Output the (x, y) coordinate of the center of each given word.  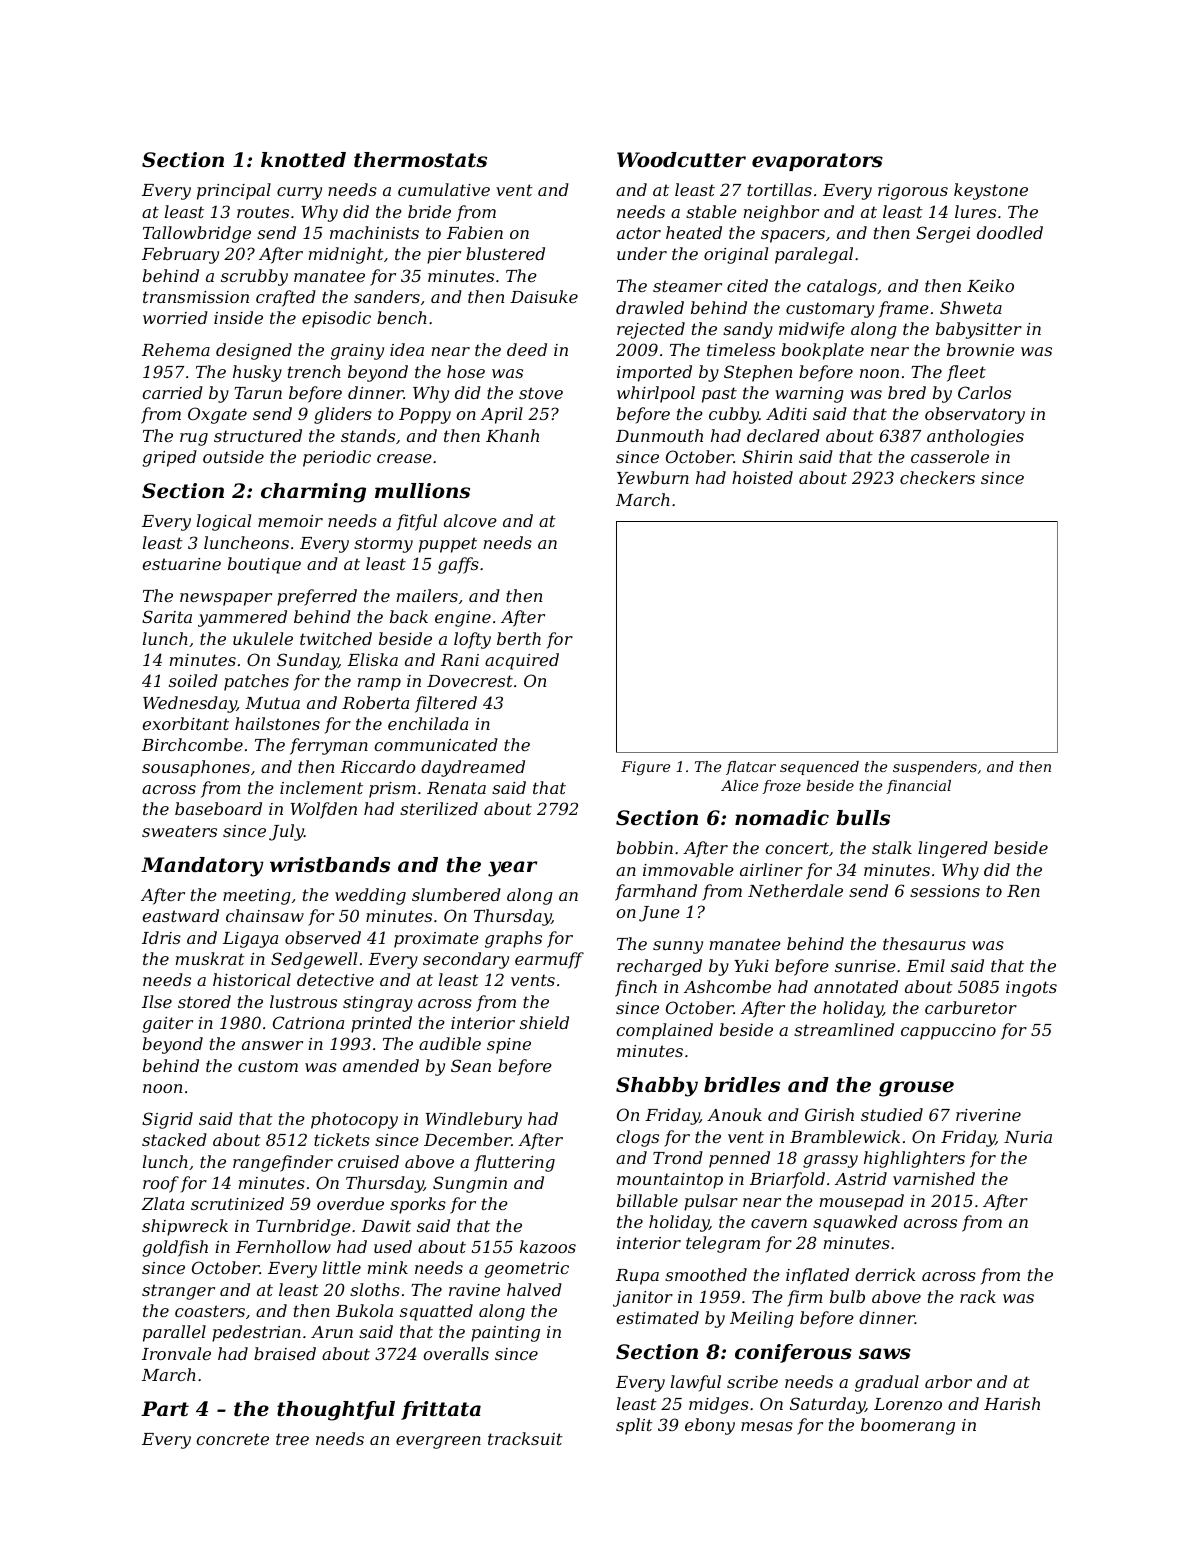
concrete (232, 1439)
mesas (767, 1426)
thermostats (420, 160)
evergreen (438, 1442)
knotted (303, 160)
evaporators (817, 162)
